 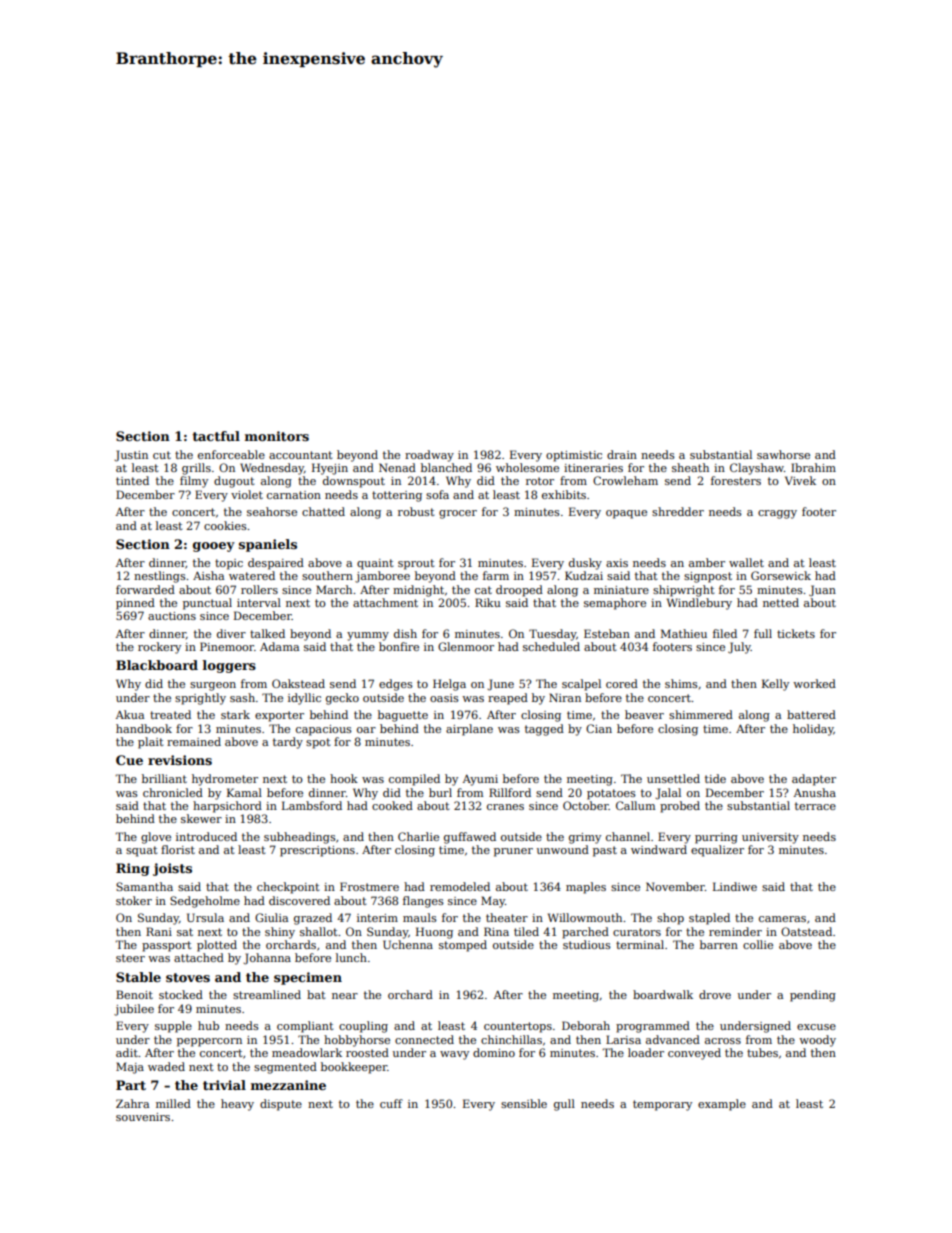 What do you see at coordinates (368, 636) in the image?
I see `yummy` at bounding box center [368, 636].
